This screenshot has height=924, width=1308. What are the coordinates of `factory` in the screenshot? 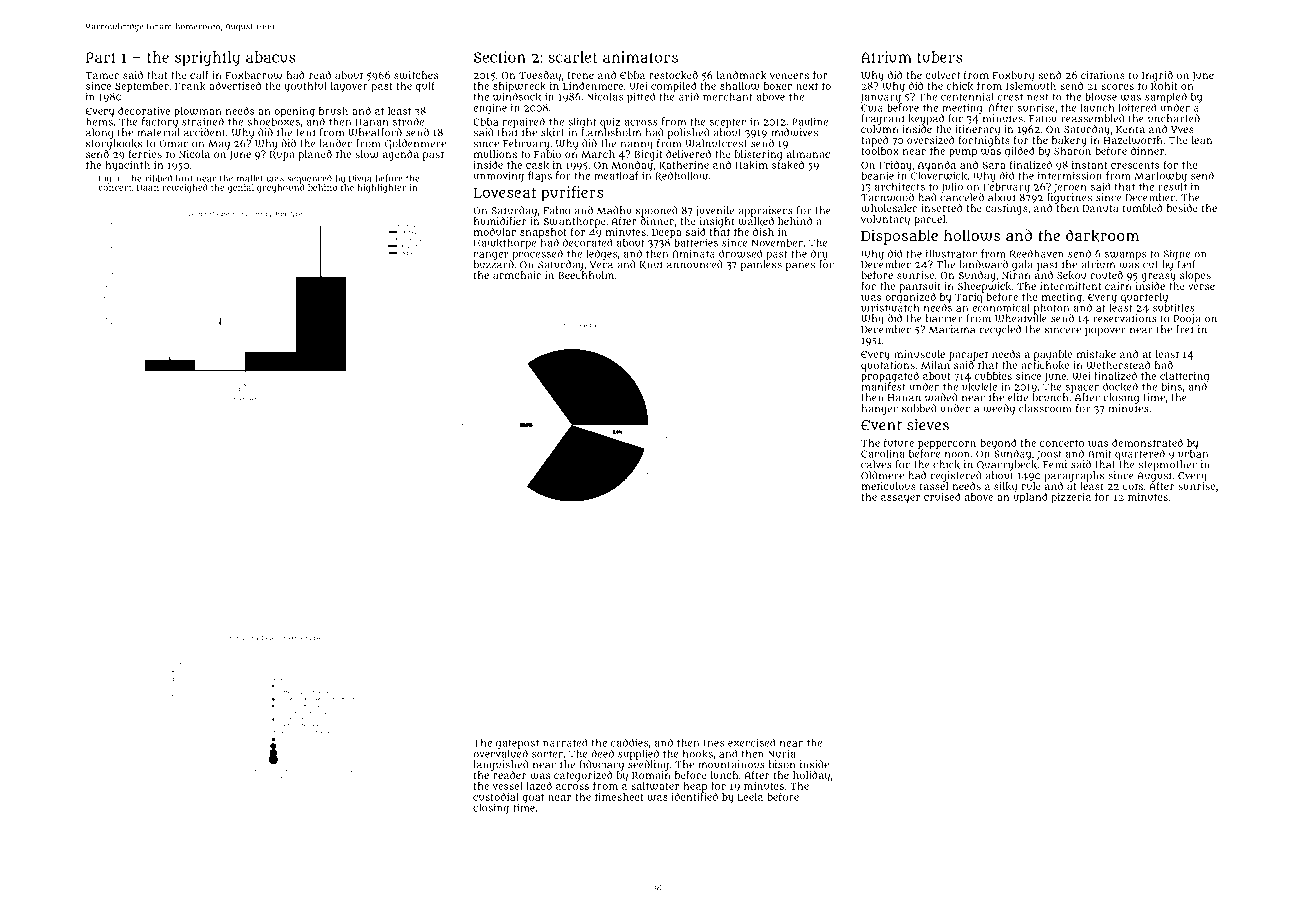 It's located at (160, 122).
